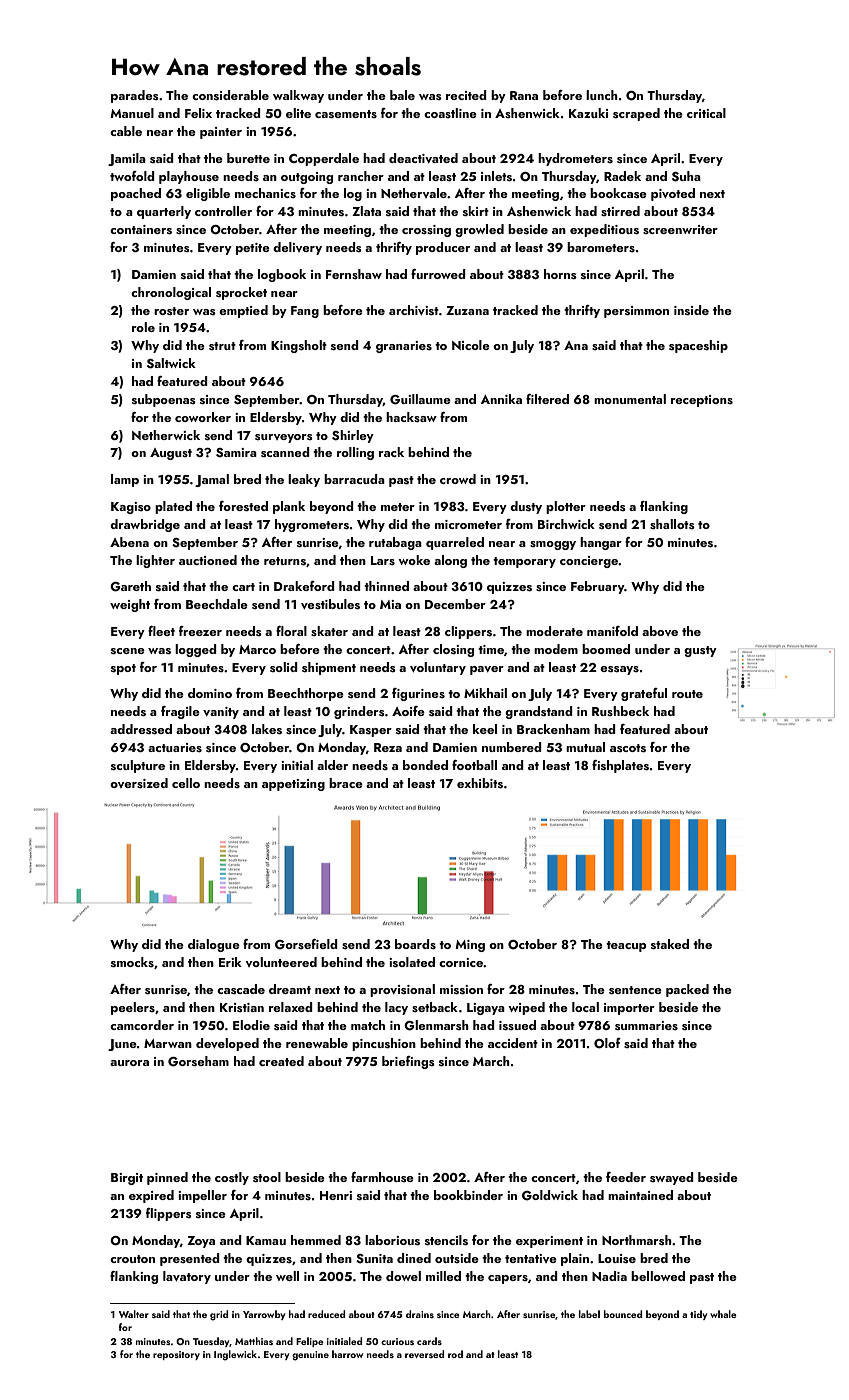 This screenshot has height=1400, width=849. What do you see at coordinates (429, 1341) in the screenshot?
I see `cards` at bounding box center [429, 1341].
